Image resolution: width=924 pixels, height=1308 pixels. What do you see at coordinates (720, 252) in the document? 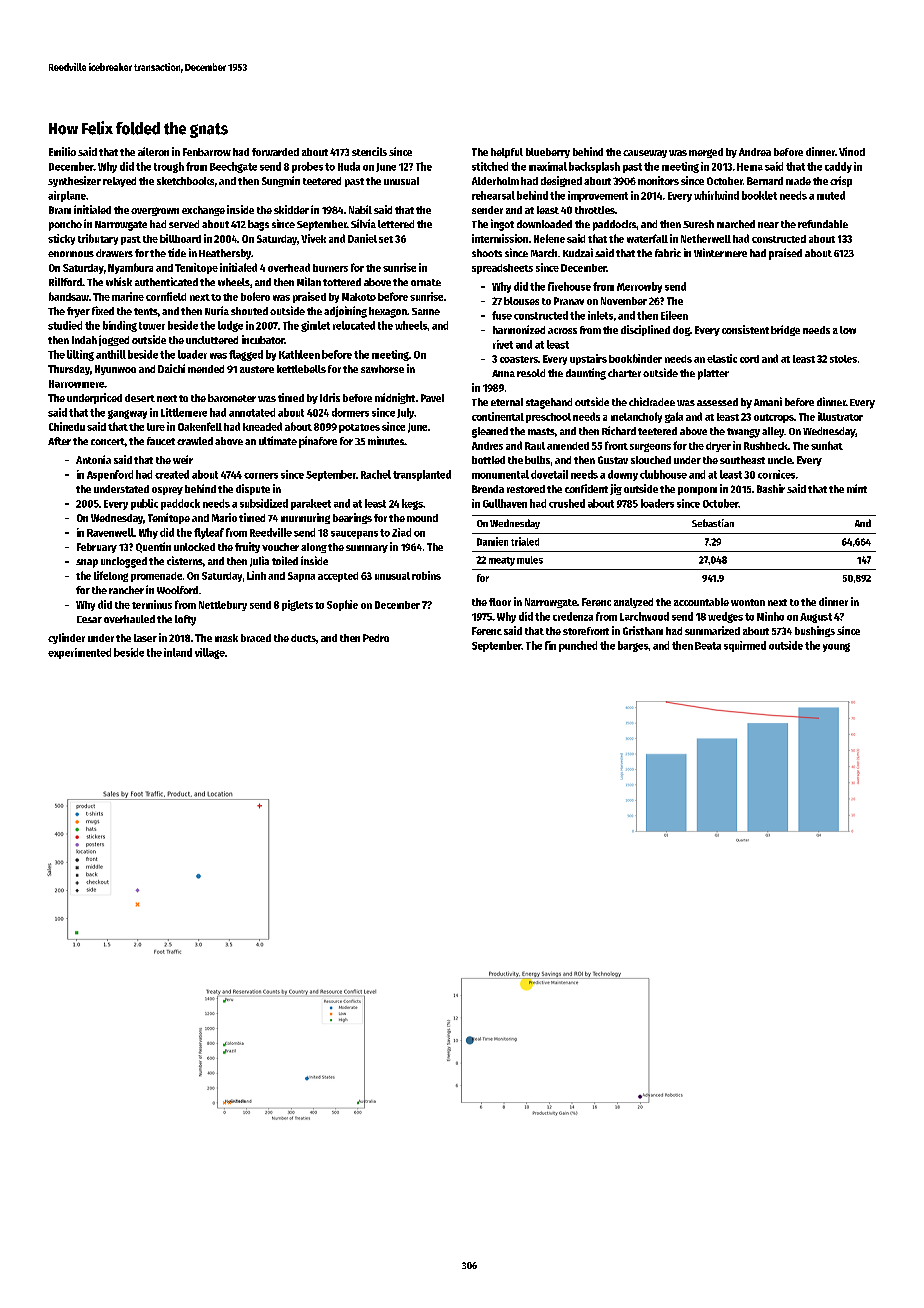
I see `Wintermere` at bounding box center [720, 252].
